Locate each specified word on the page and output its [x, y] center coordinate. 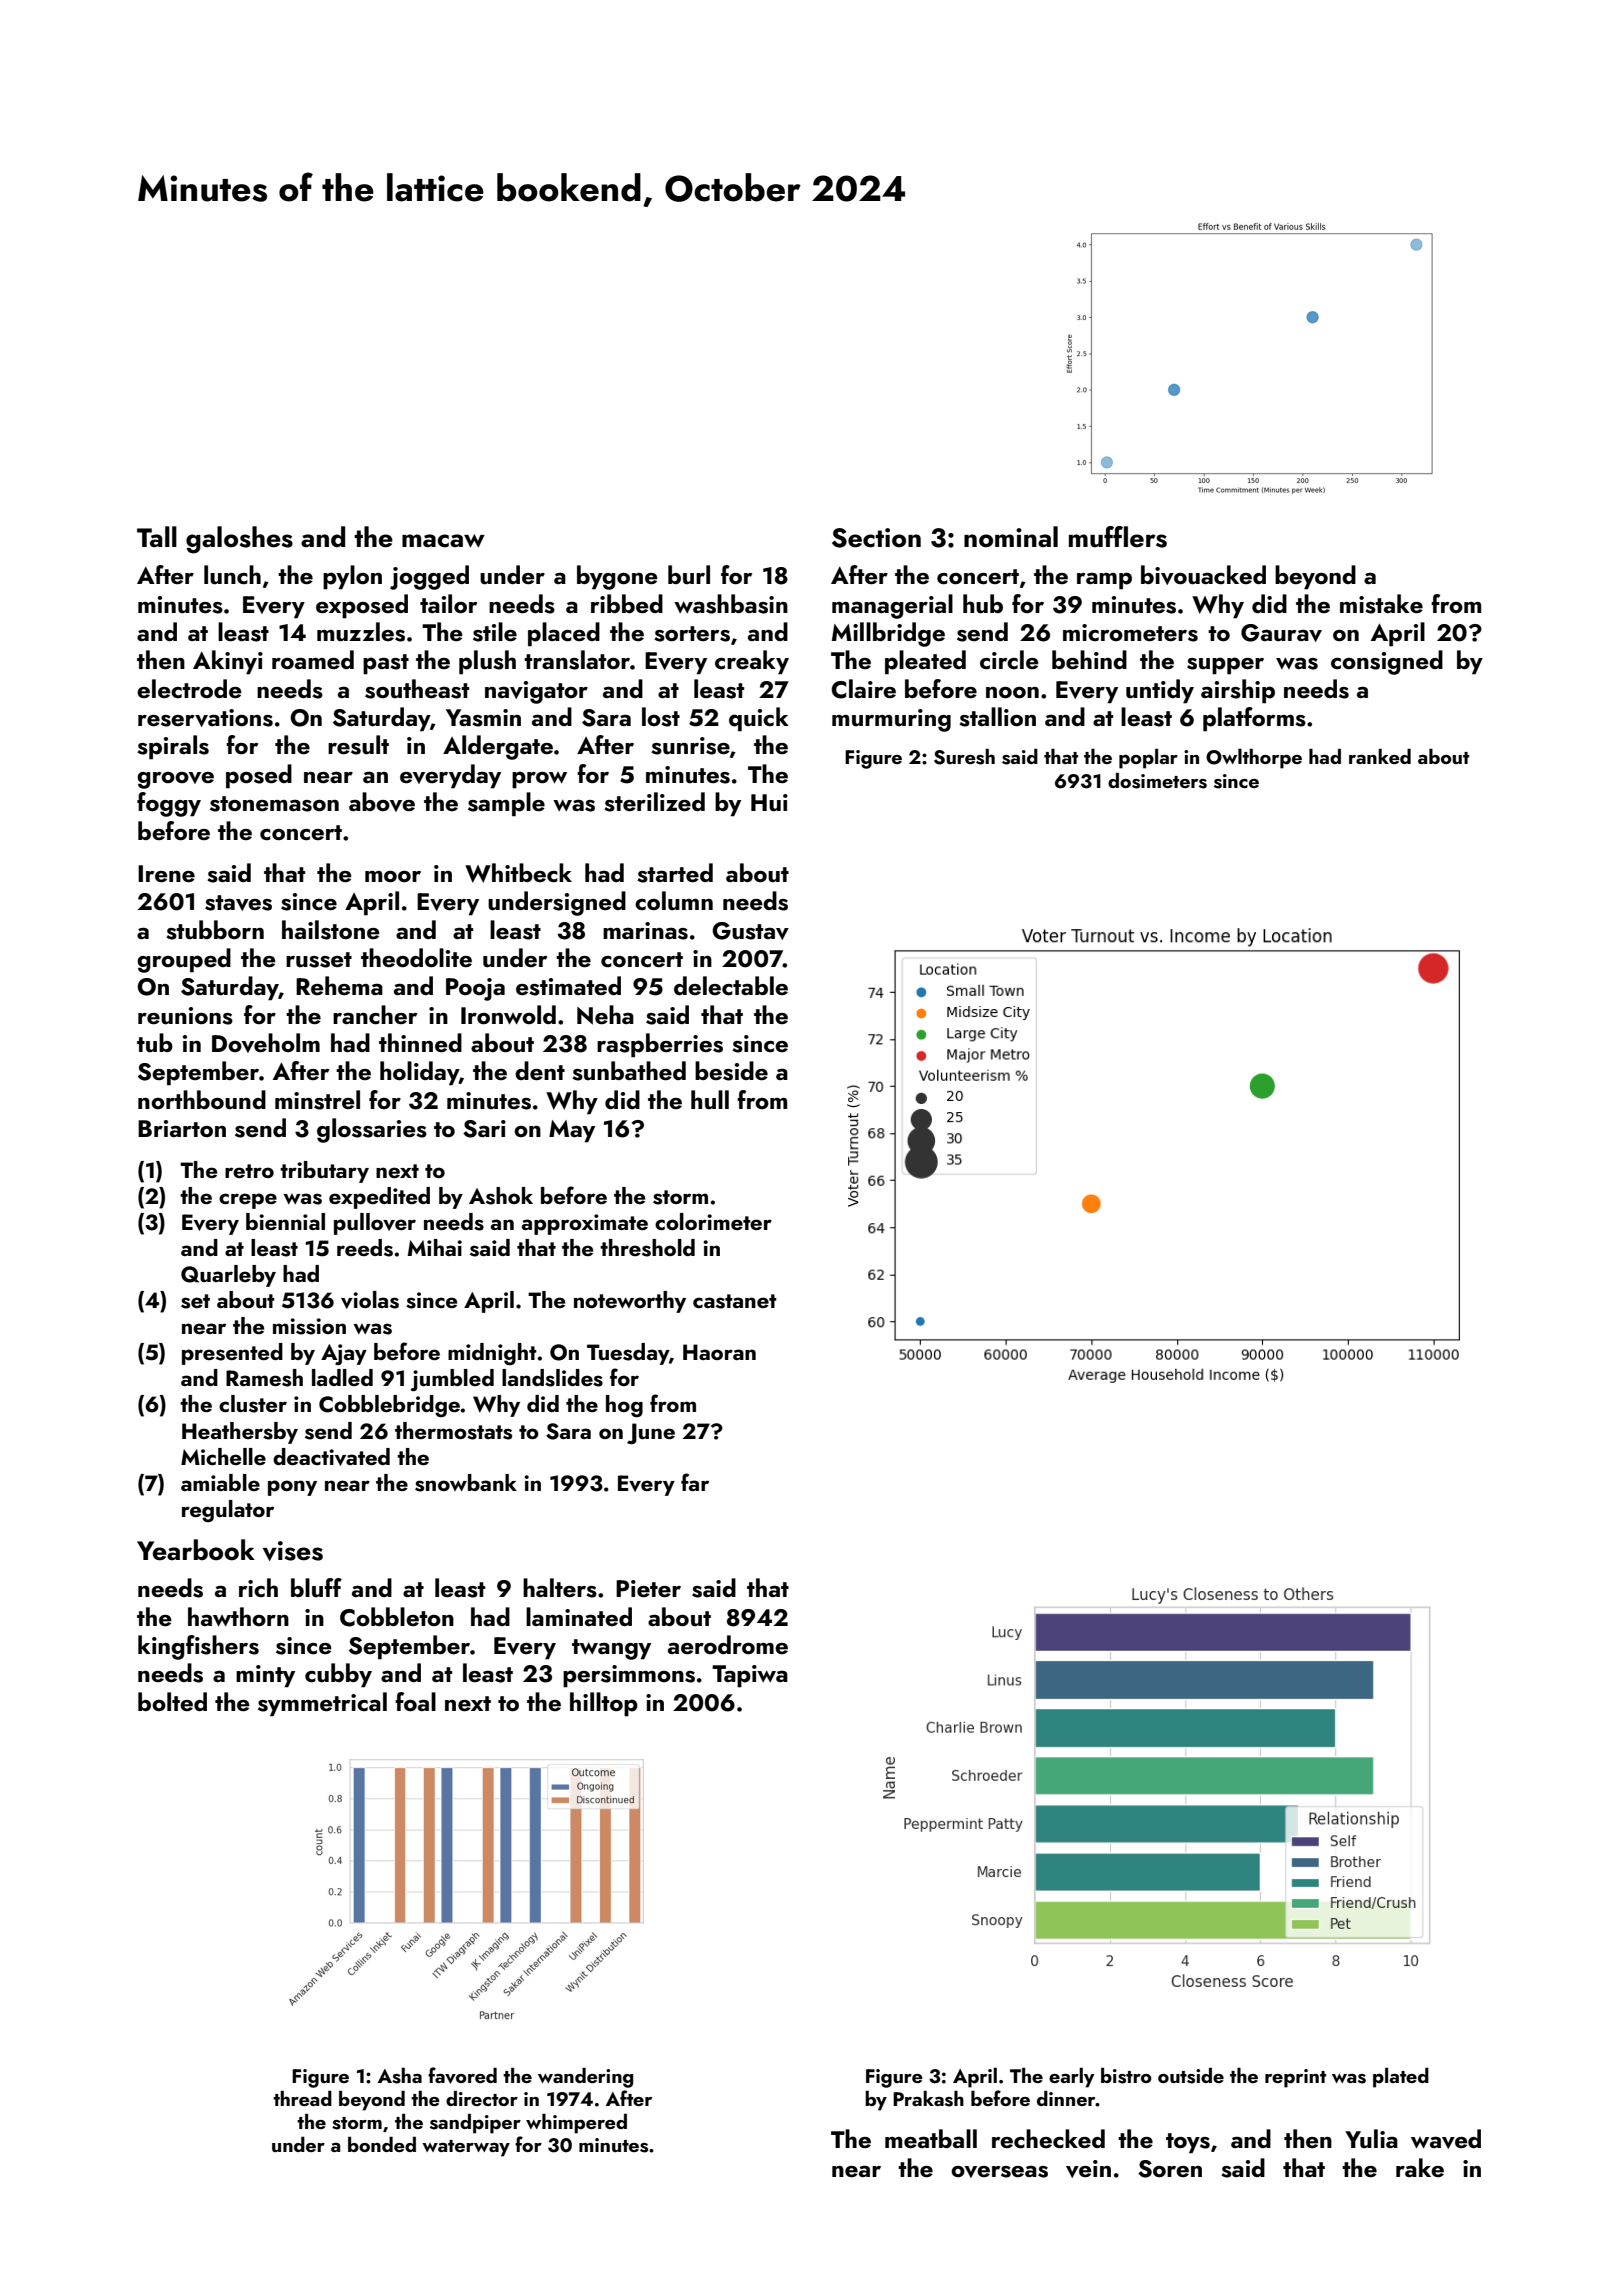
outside [1191, 2076]
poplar [1148, 759]
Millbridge [888, 634]
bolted [172, 1701]
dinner [1066, 2098]
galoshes [239, 540]
